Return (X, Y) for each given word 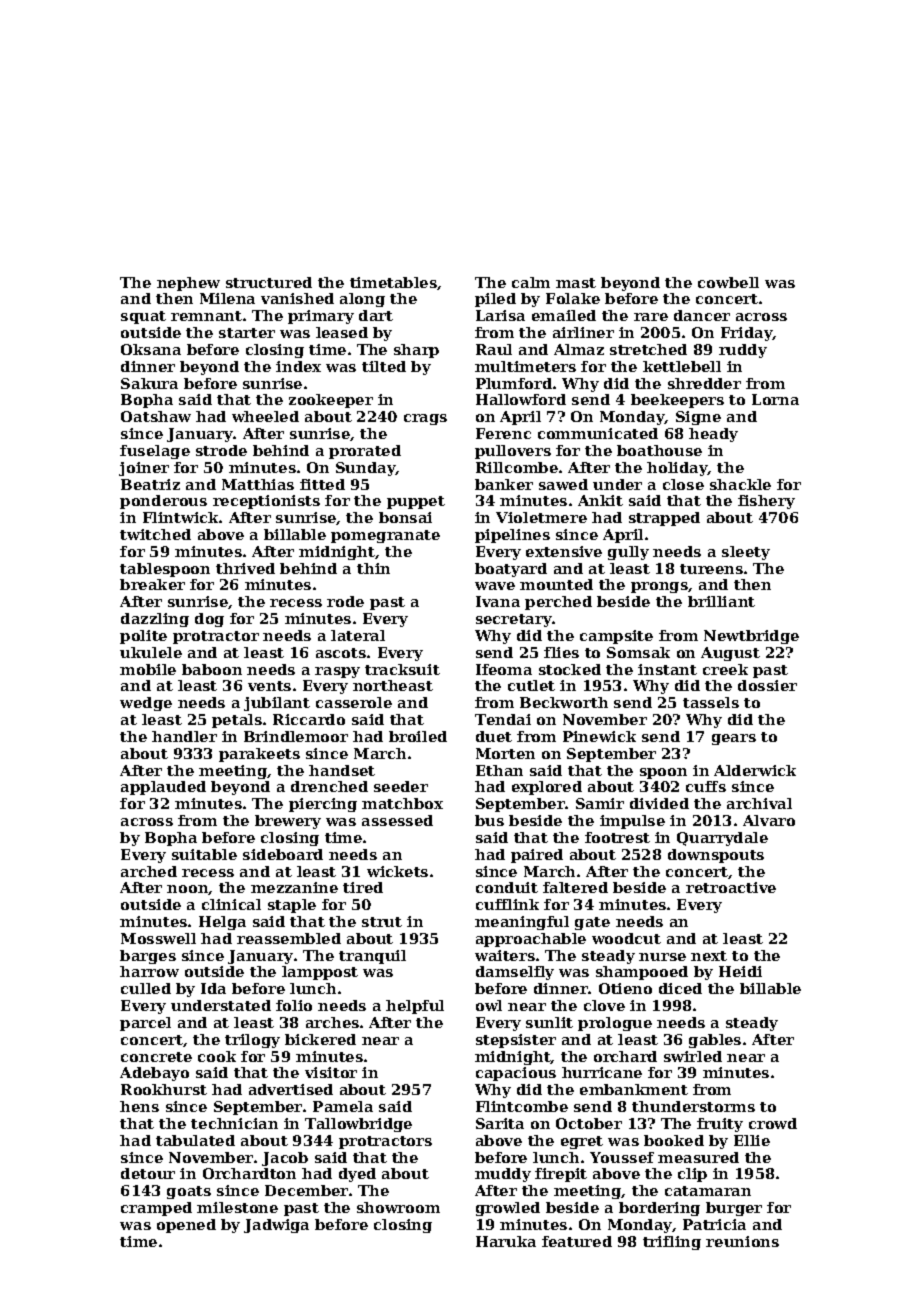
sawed (563, 484)
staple (292, 906)
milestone (237, 1207)
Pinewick (599, 736)
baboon (212, 669)
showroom (398, 1207)
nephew (188, 284)
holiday (677, 469)
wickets (397, 871)
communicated (598, 433)
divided (659, 803)
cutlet (531, 685)
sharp (416, 351)
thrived (245, 568)
